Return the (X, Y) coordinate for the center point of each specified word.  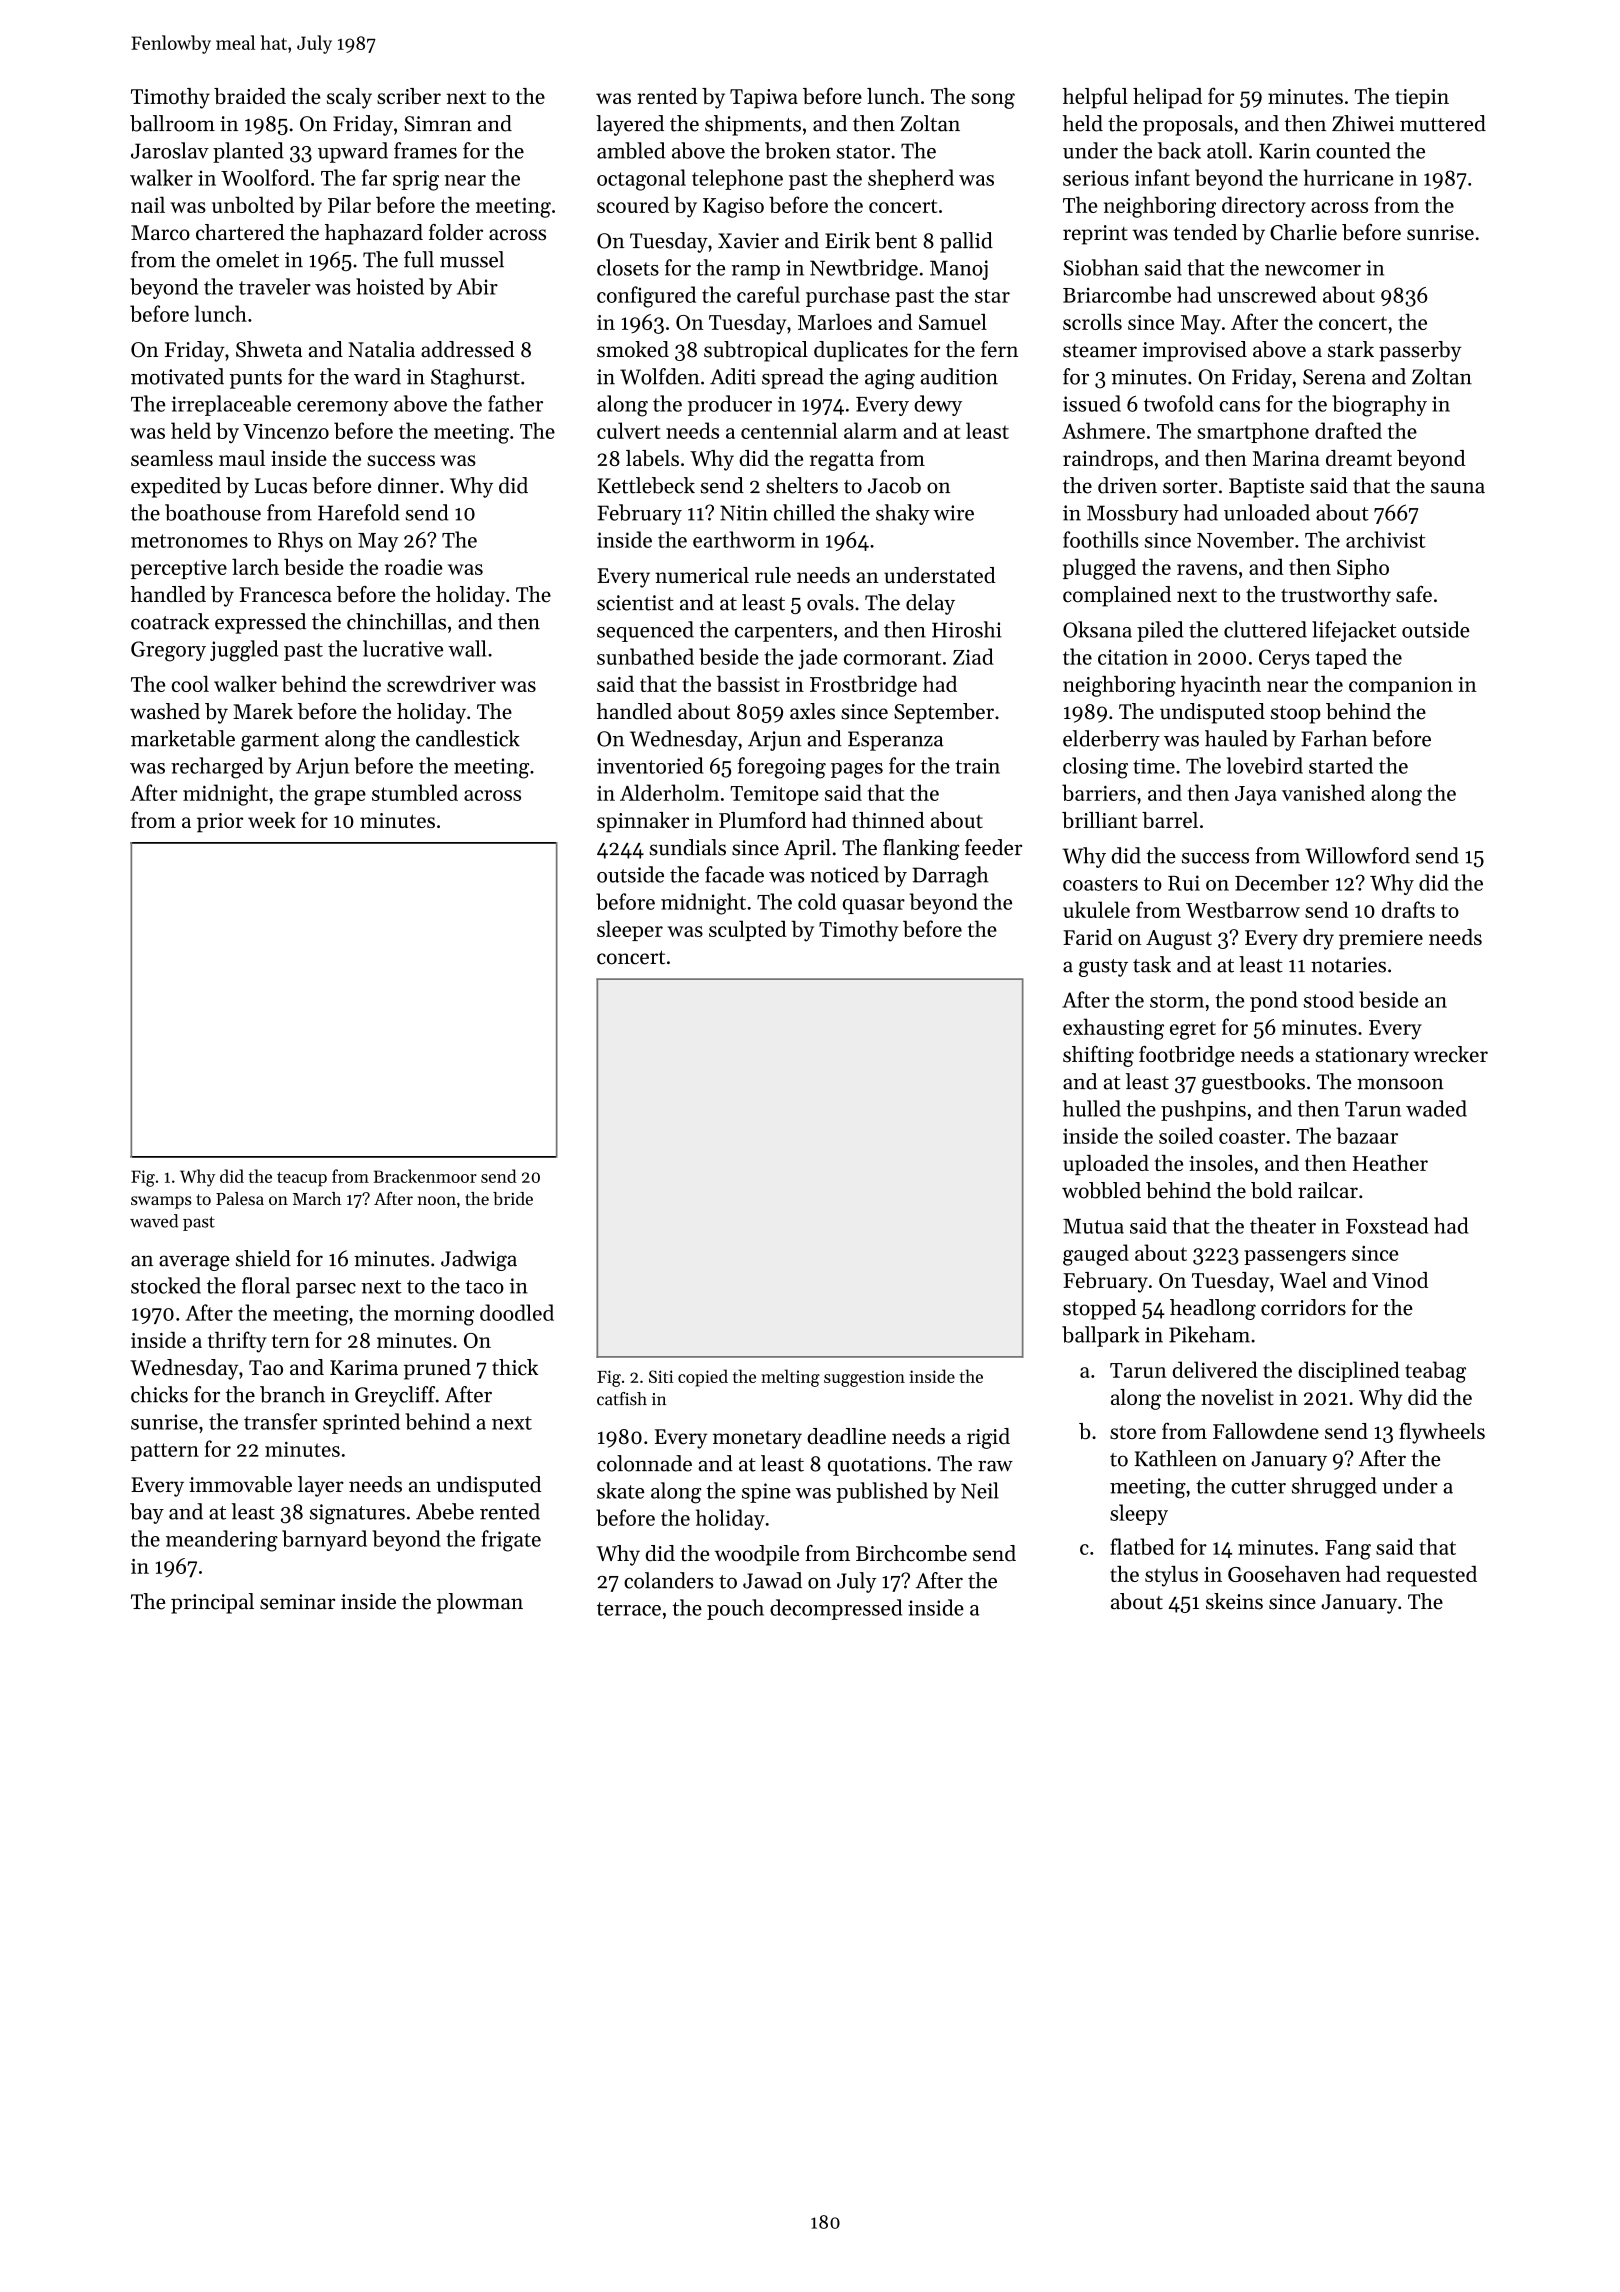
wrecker (1450, 1054)
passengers (1295, 1258)
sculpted (748, 930)
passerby (1420, 351)
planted (248, 152)
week (272, 820)
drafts (1408, 909)
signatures (357, 1514)
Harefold (359, 512)
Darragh (950, 876)
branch (292, 1394)
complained (1117, 596)
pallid (966, 242)
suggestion (864, 1378)
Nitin (744, 513)
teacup (302, 1179)
